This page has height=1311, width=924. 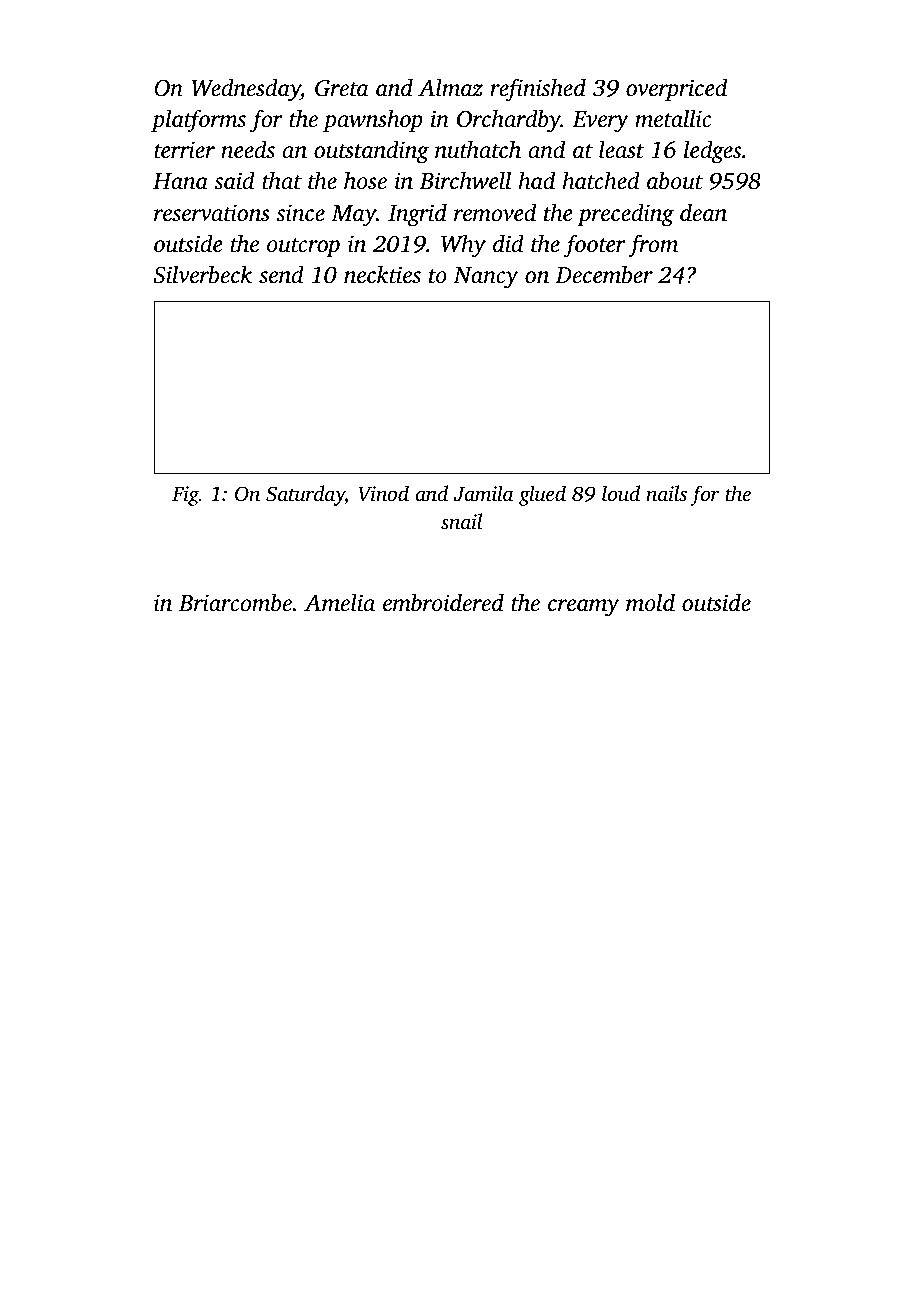 I want to click on Wednesday, so click(x=246, y=90).
